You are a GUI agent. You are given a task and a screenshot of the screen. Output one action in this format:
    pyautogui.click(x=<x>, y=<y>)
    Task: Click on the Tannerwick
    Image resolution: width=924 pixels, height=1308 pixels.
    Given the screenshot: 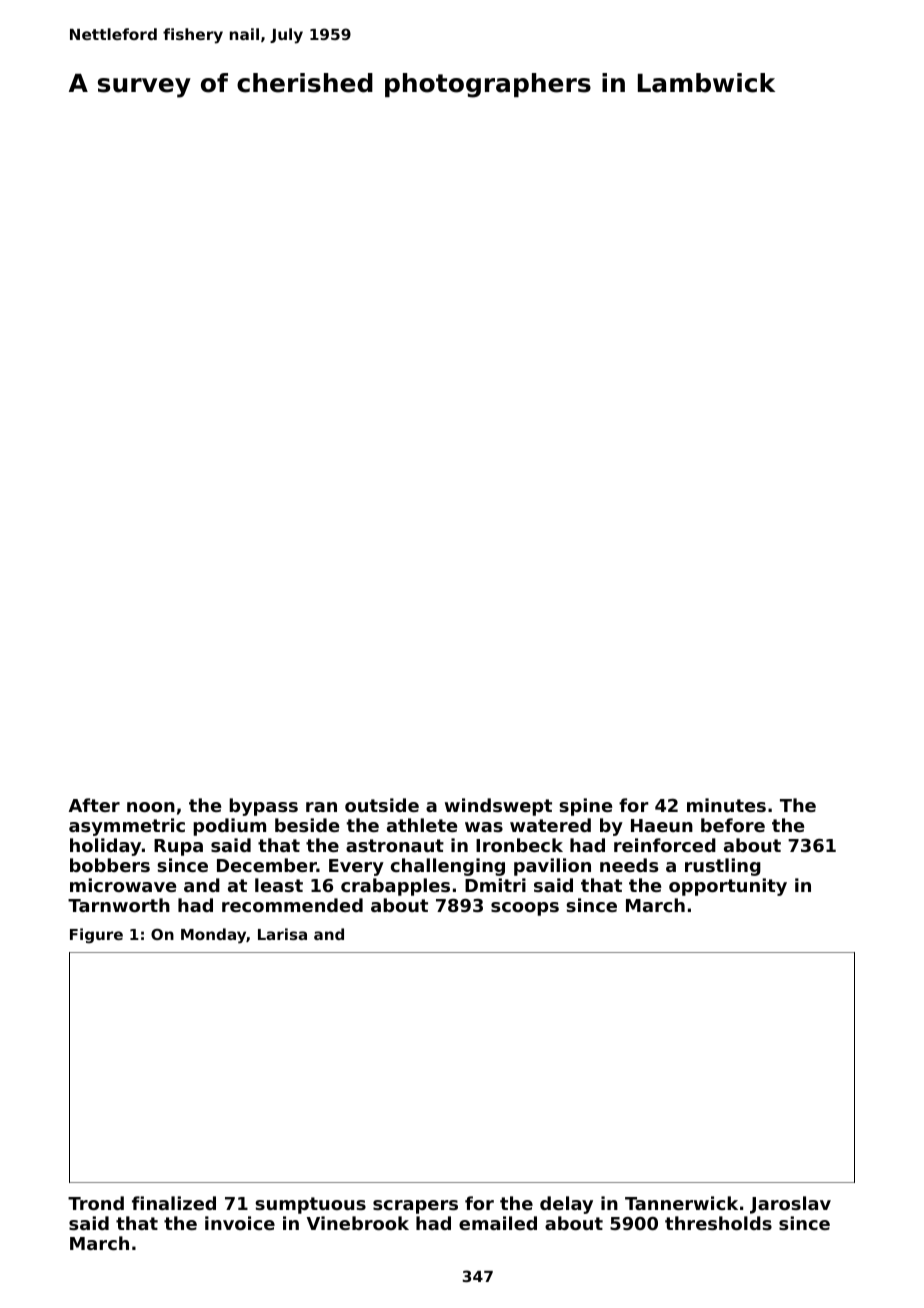 What is the action you would take?
    pyautogui.click(x=681, y=1203)
